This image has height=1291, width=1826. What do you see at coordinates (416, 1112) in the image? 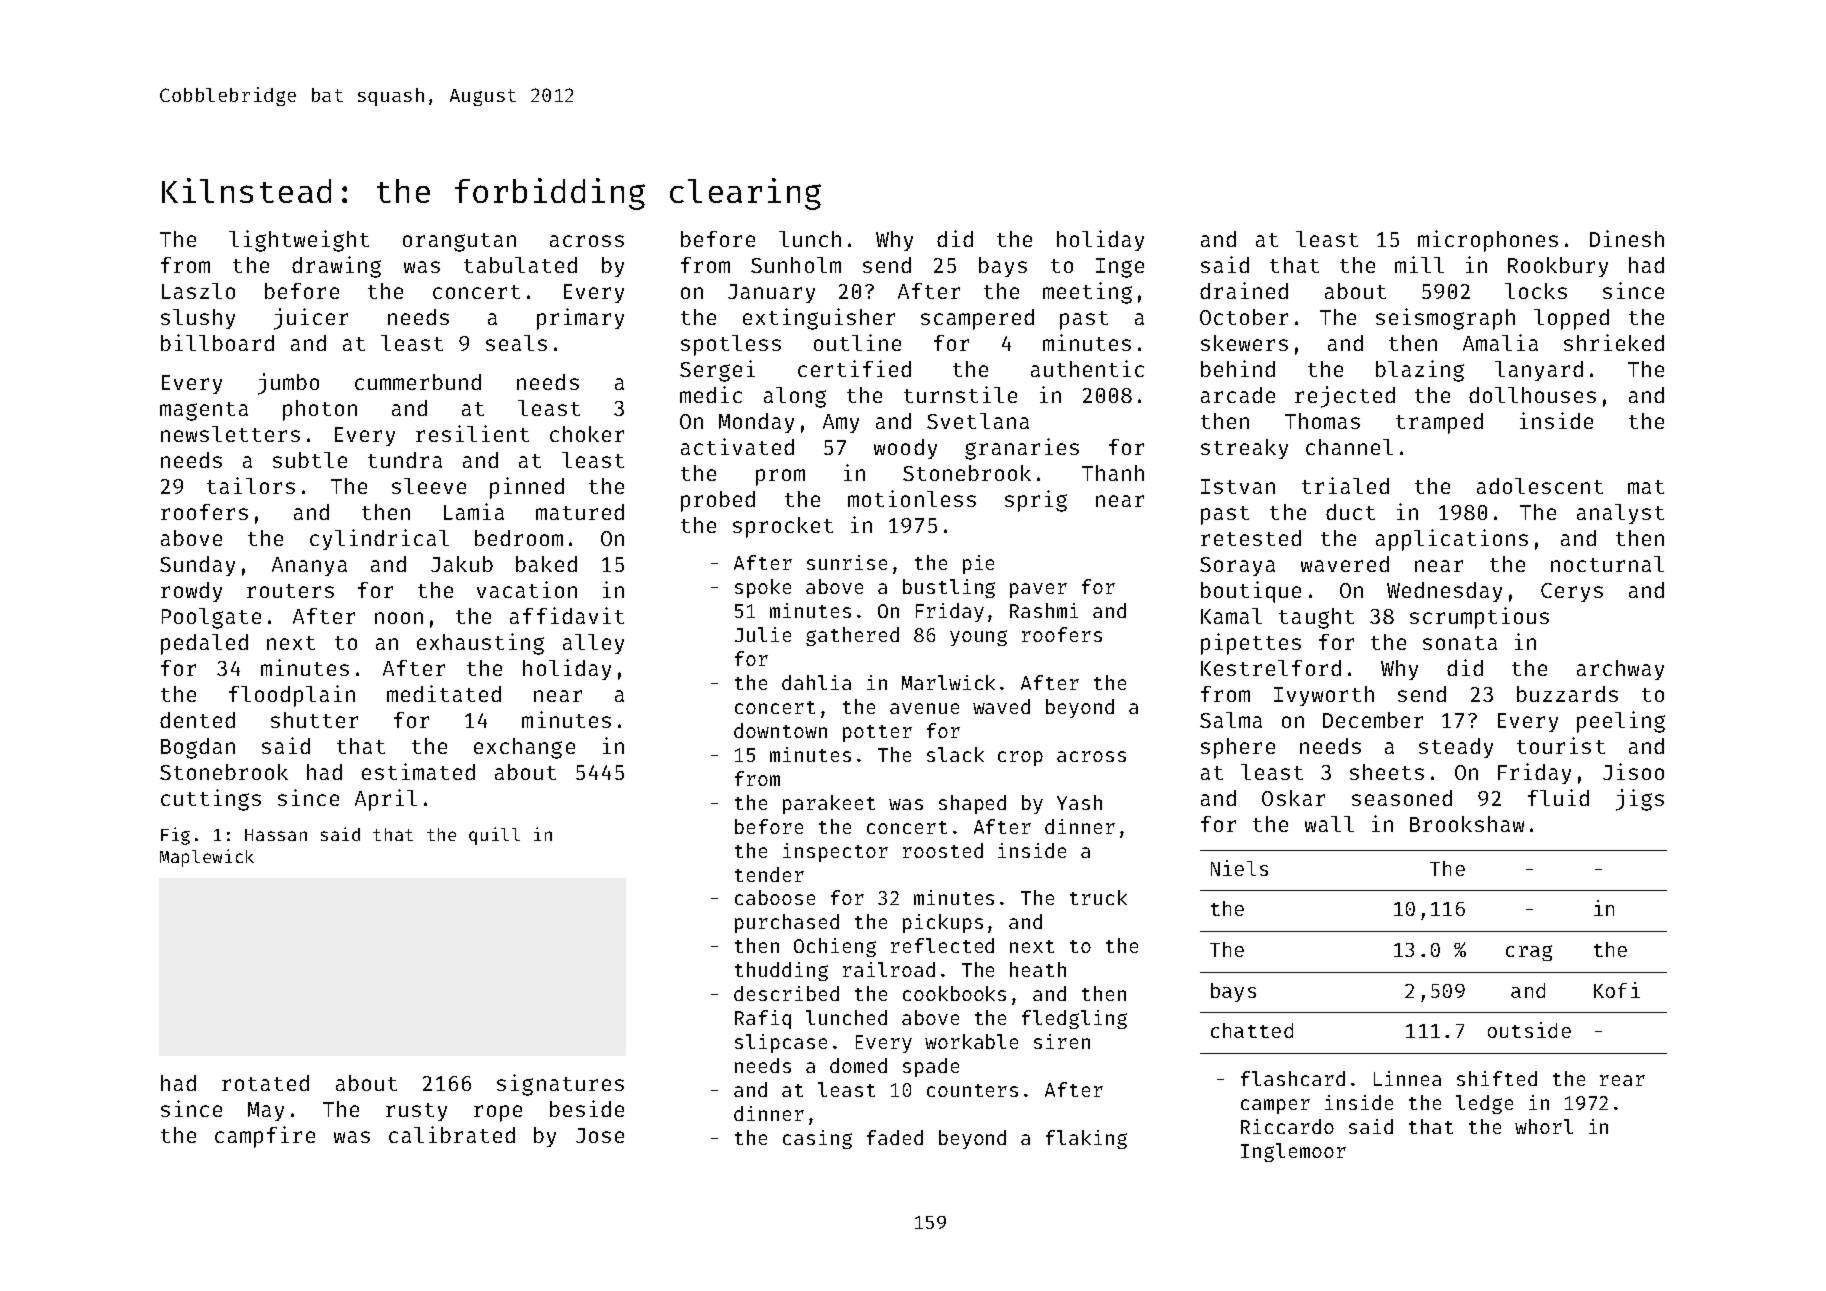
I see `rusty` at bounding box center [416, 1112].
